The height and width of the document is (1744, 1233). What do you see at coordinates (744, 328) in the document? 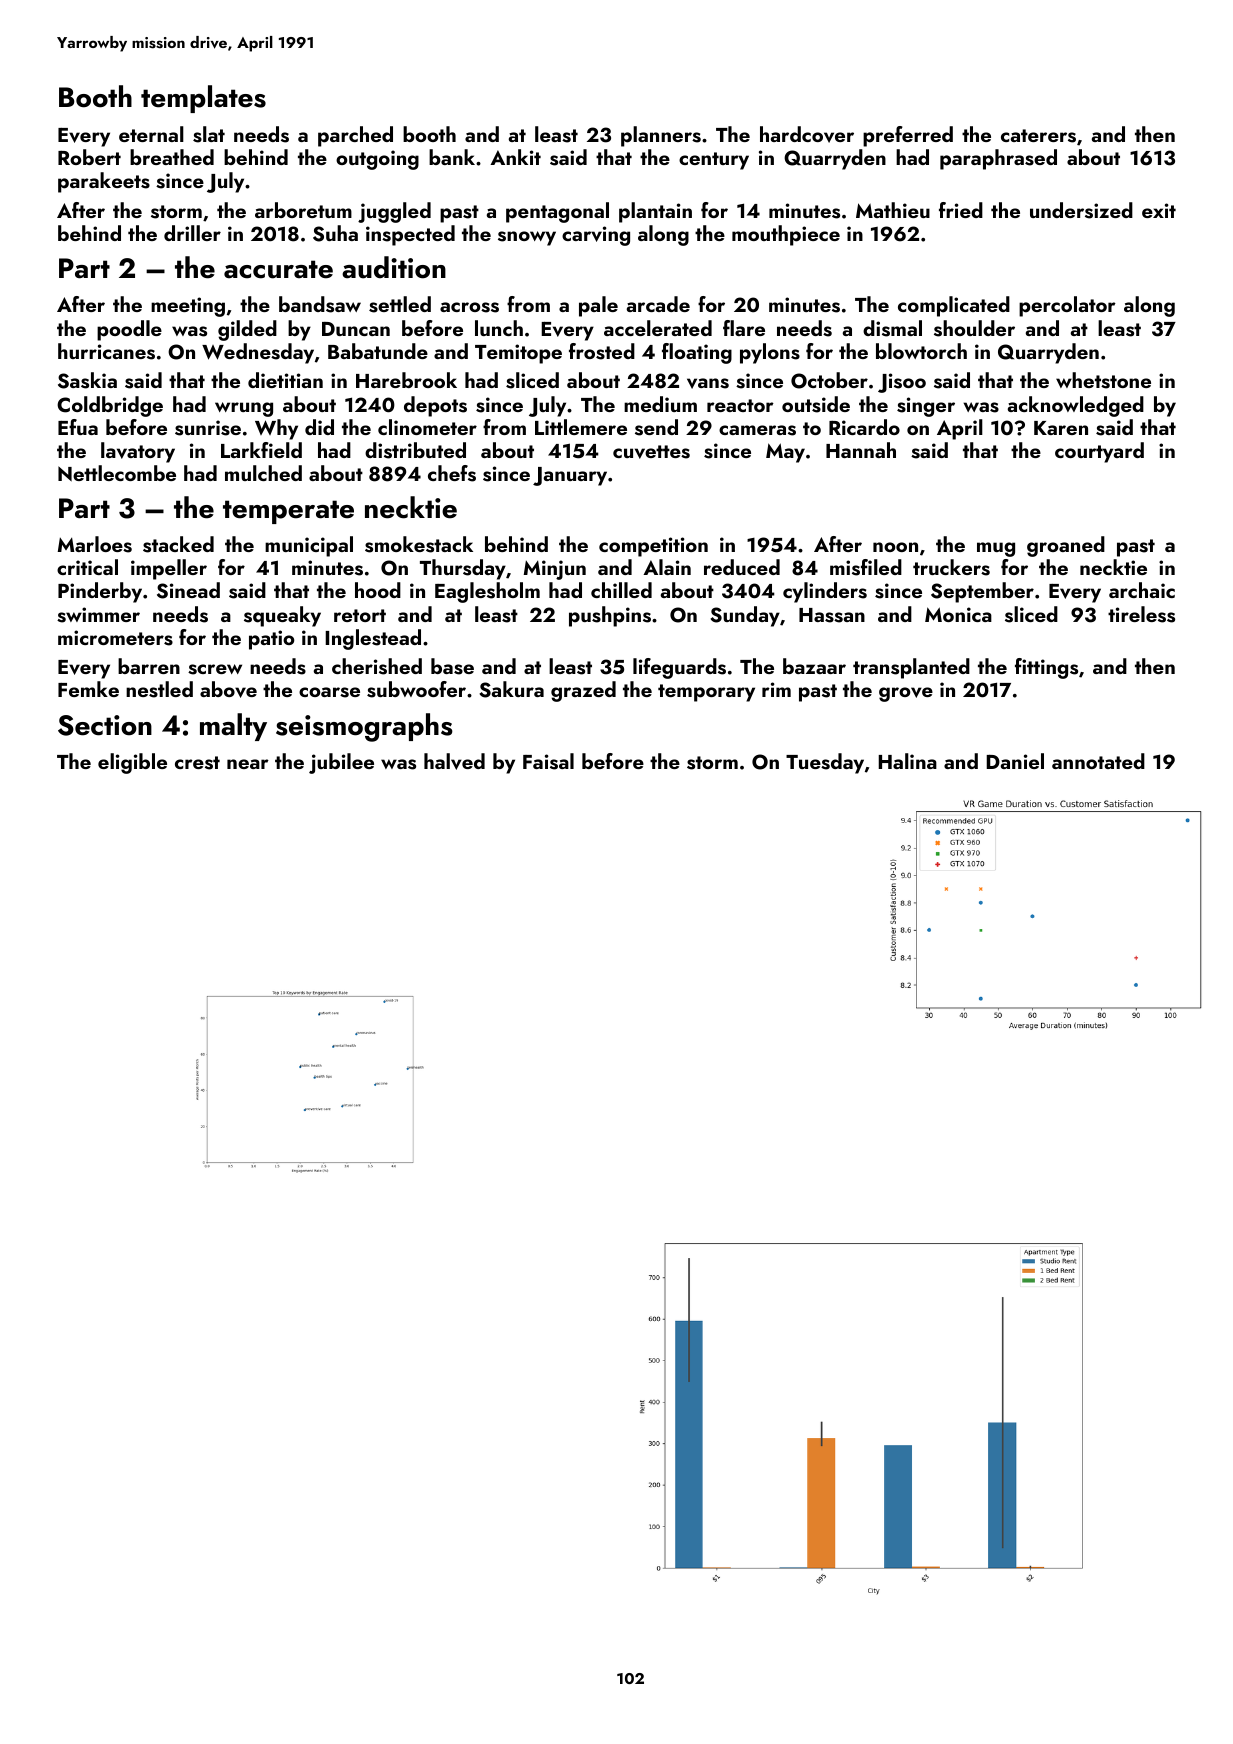
I see `flare` at bounding box center [744, 328].
